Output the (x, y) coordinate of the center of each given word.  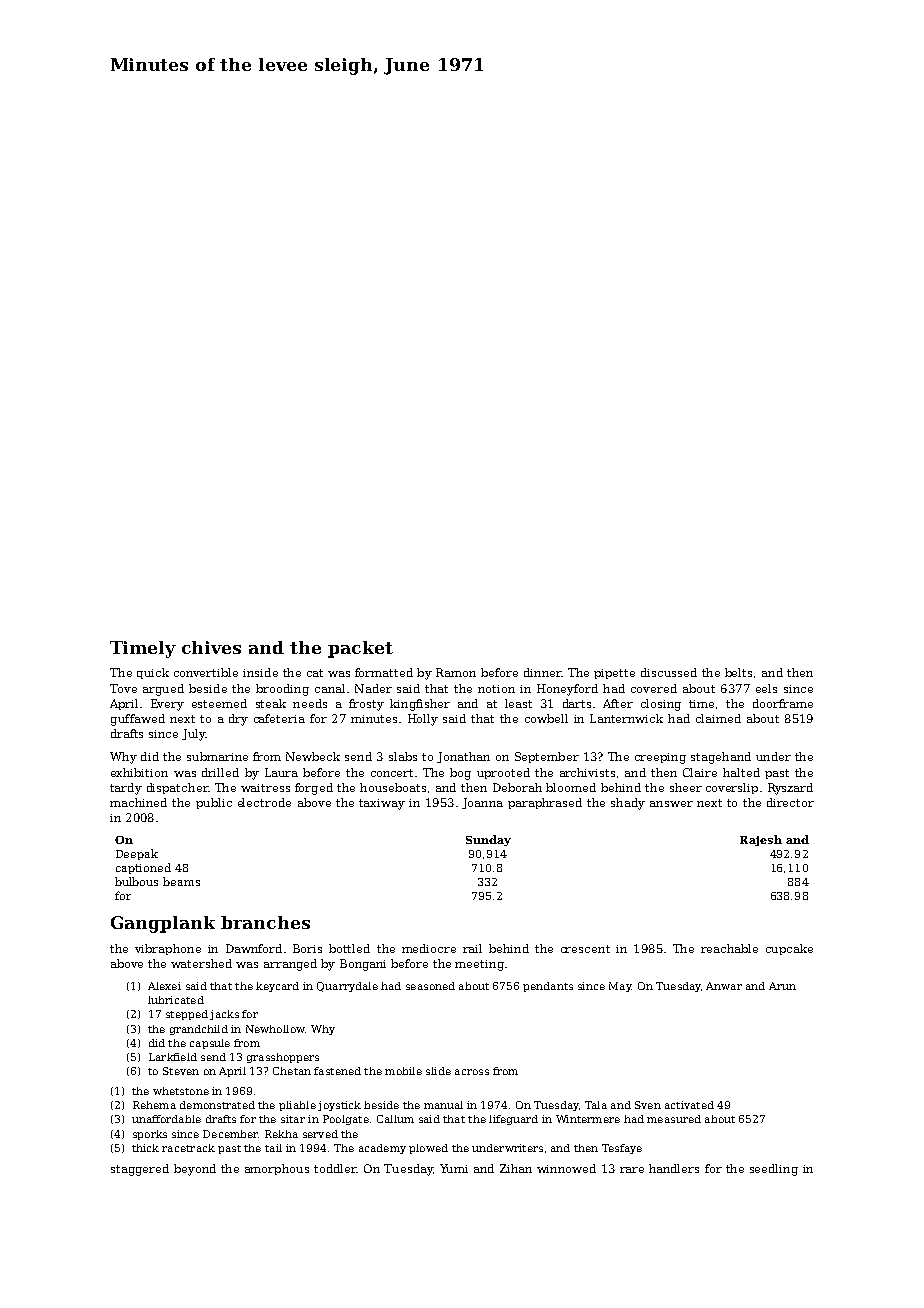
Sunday (488, 840)
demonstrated (217, 1105)
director (790, 802)
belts (738, 672)
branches (265, 922)
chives (211, 647)
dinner (543, 672)
